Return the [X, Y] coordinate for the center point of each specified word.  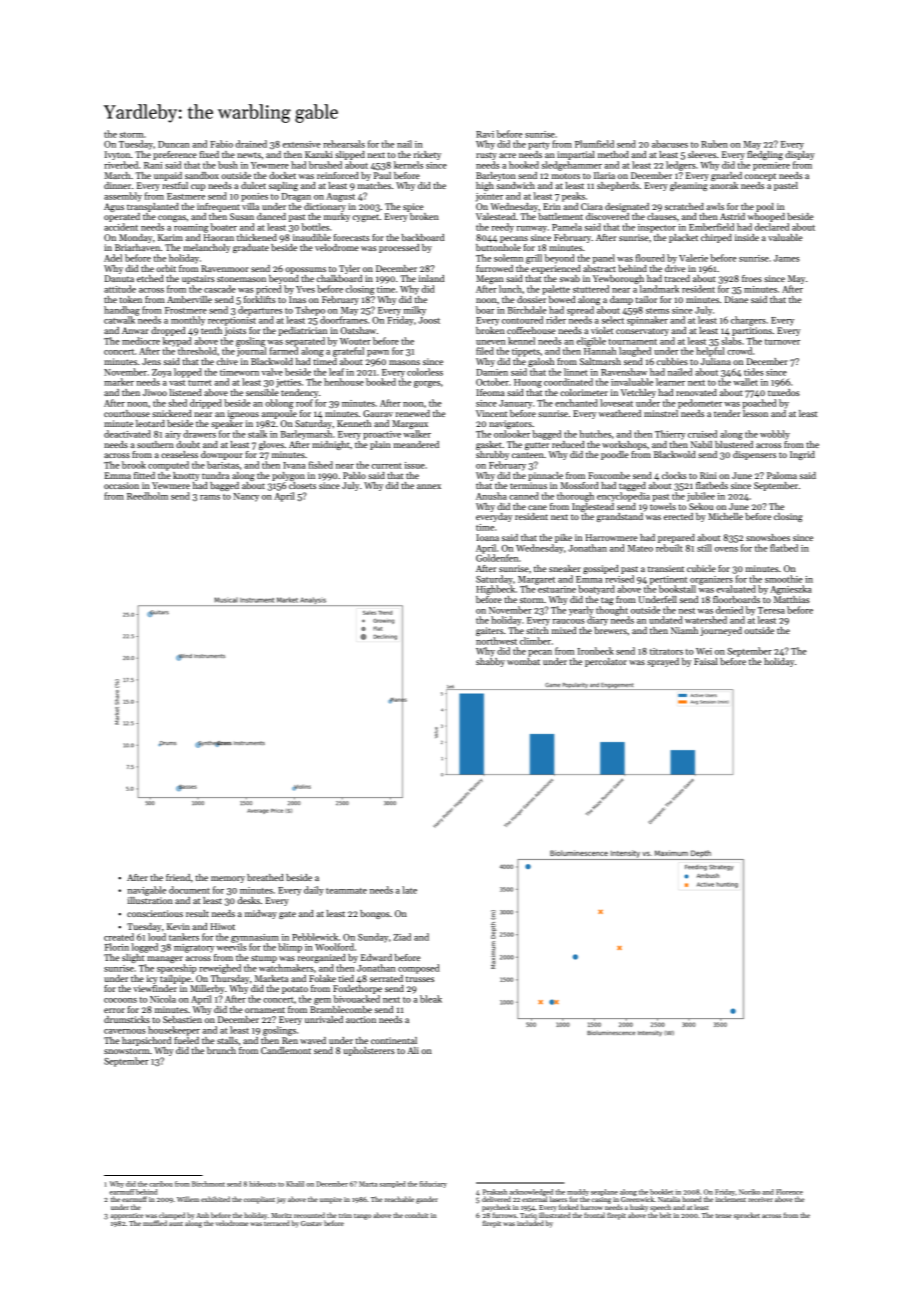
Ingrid [802, 455]
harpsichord [146, 1041]
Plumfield [594, 144]
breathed [265, 877]
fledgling [765, 155]
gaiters [489, 631]
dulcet [253, 185]
